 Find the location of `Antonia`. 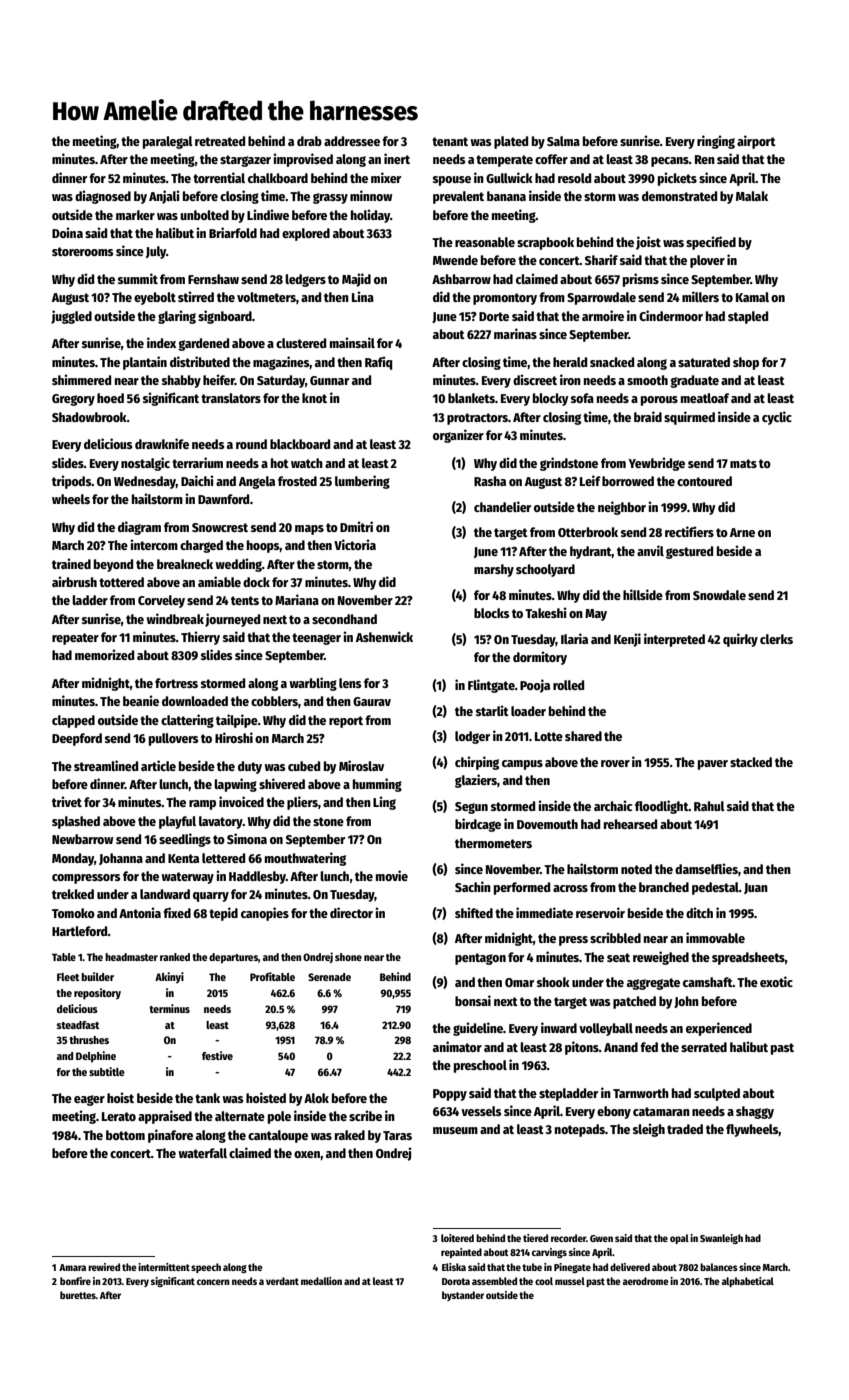

Antonia is located at coordinates (140, 912).
